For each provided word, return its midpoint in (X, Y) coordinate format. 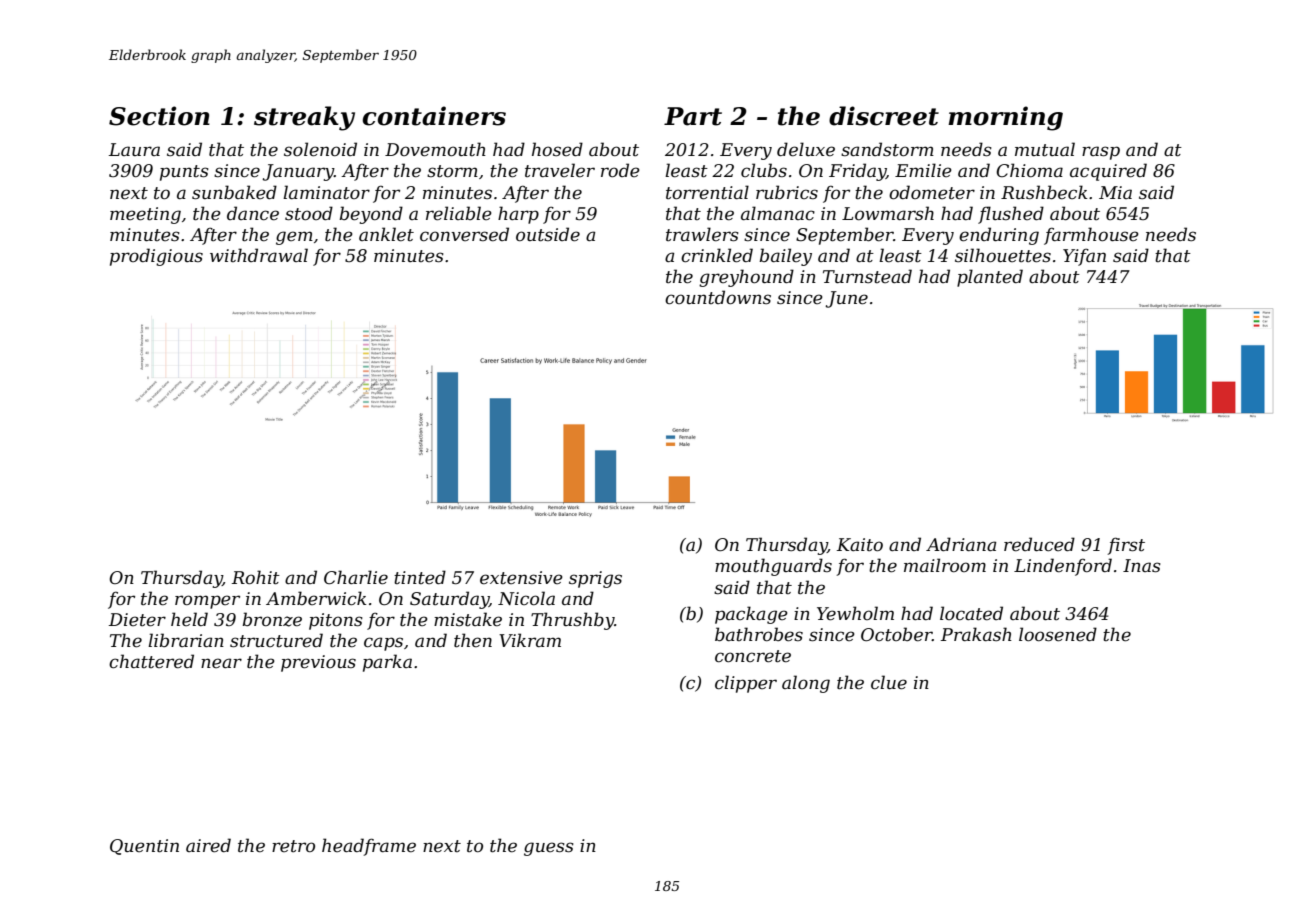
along (806, 684)
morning (1005, 118)
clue (889, 682)
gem (294, 238)
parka (387, 663)
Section (159, 116)
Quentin (144, 847)
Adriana (961, 544)
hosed (557, 149)
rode (620, 170)
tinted (420, 577)
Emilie (923, 170)
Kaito (860, 544)
